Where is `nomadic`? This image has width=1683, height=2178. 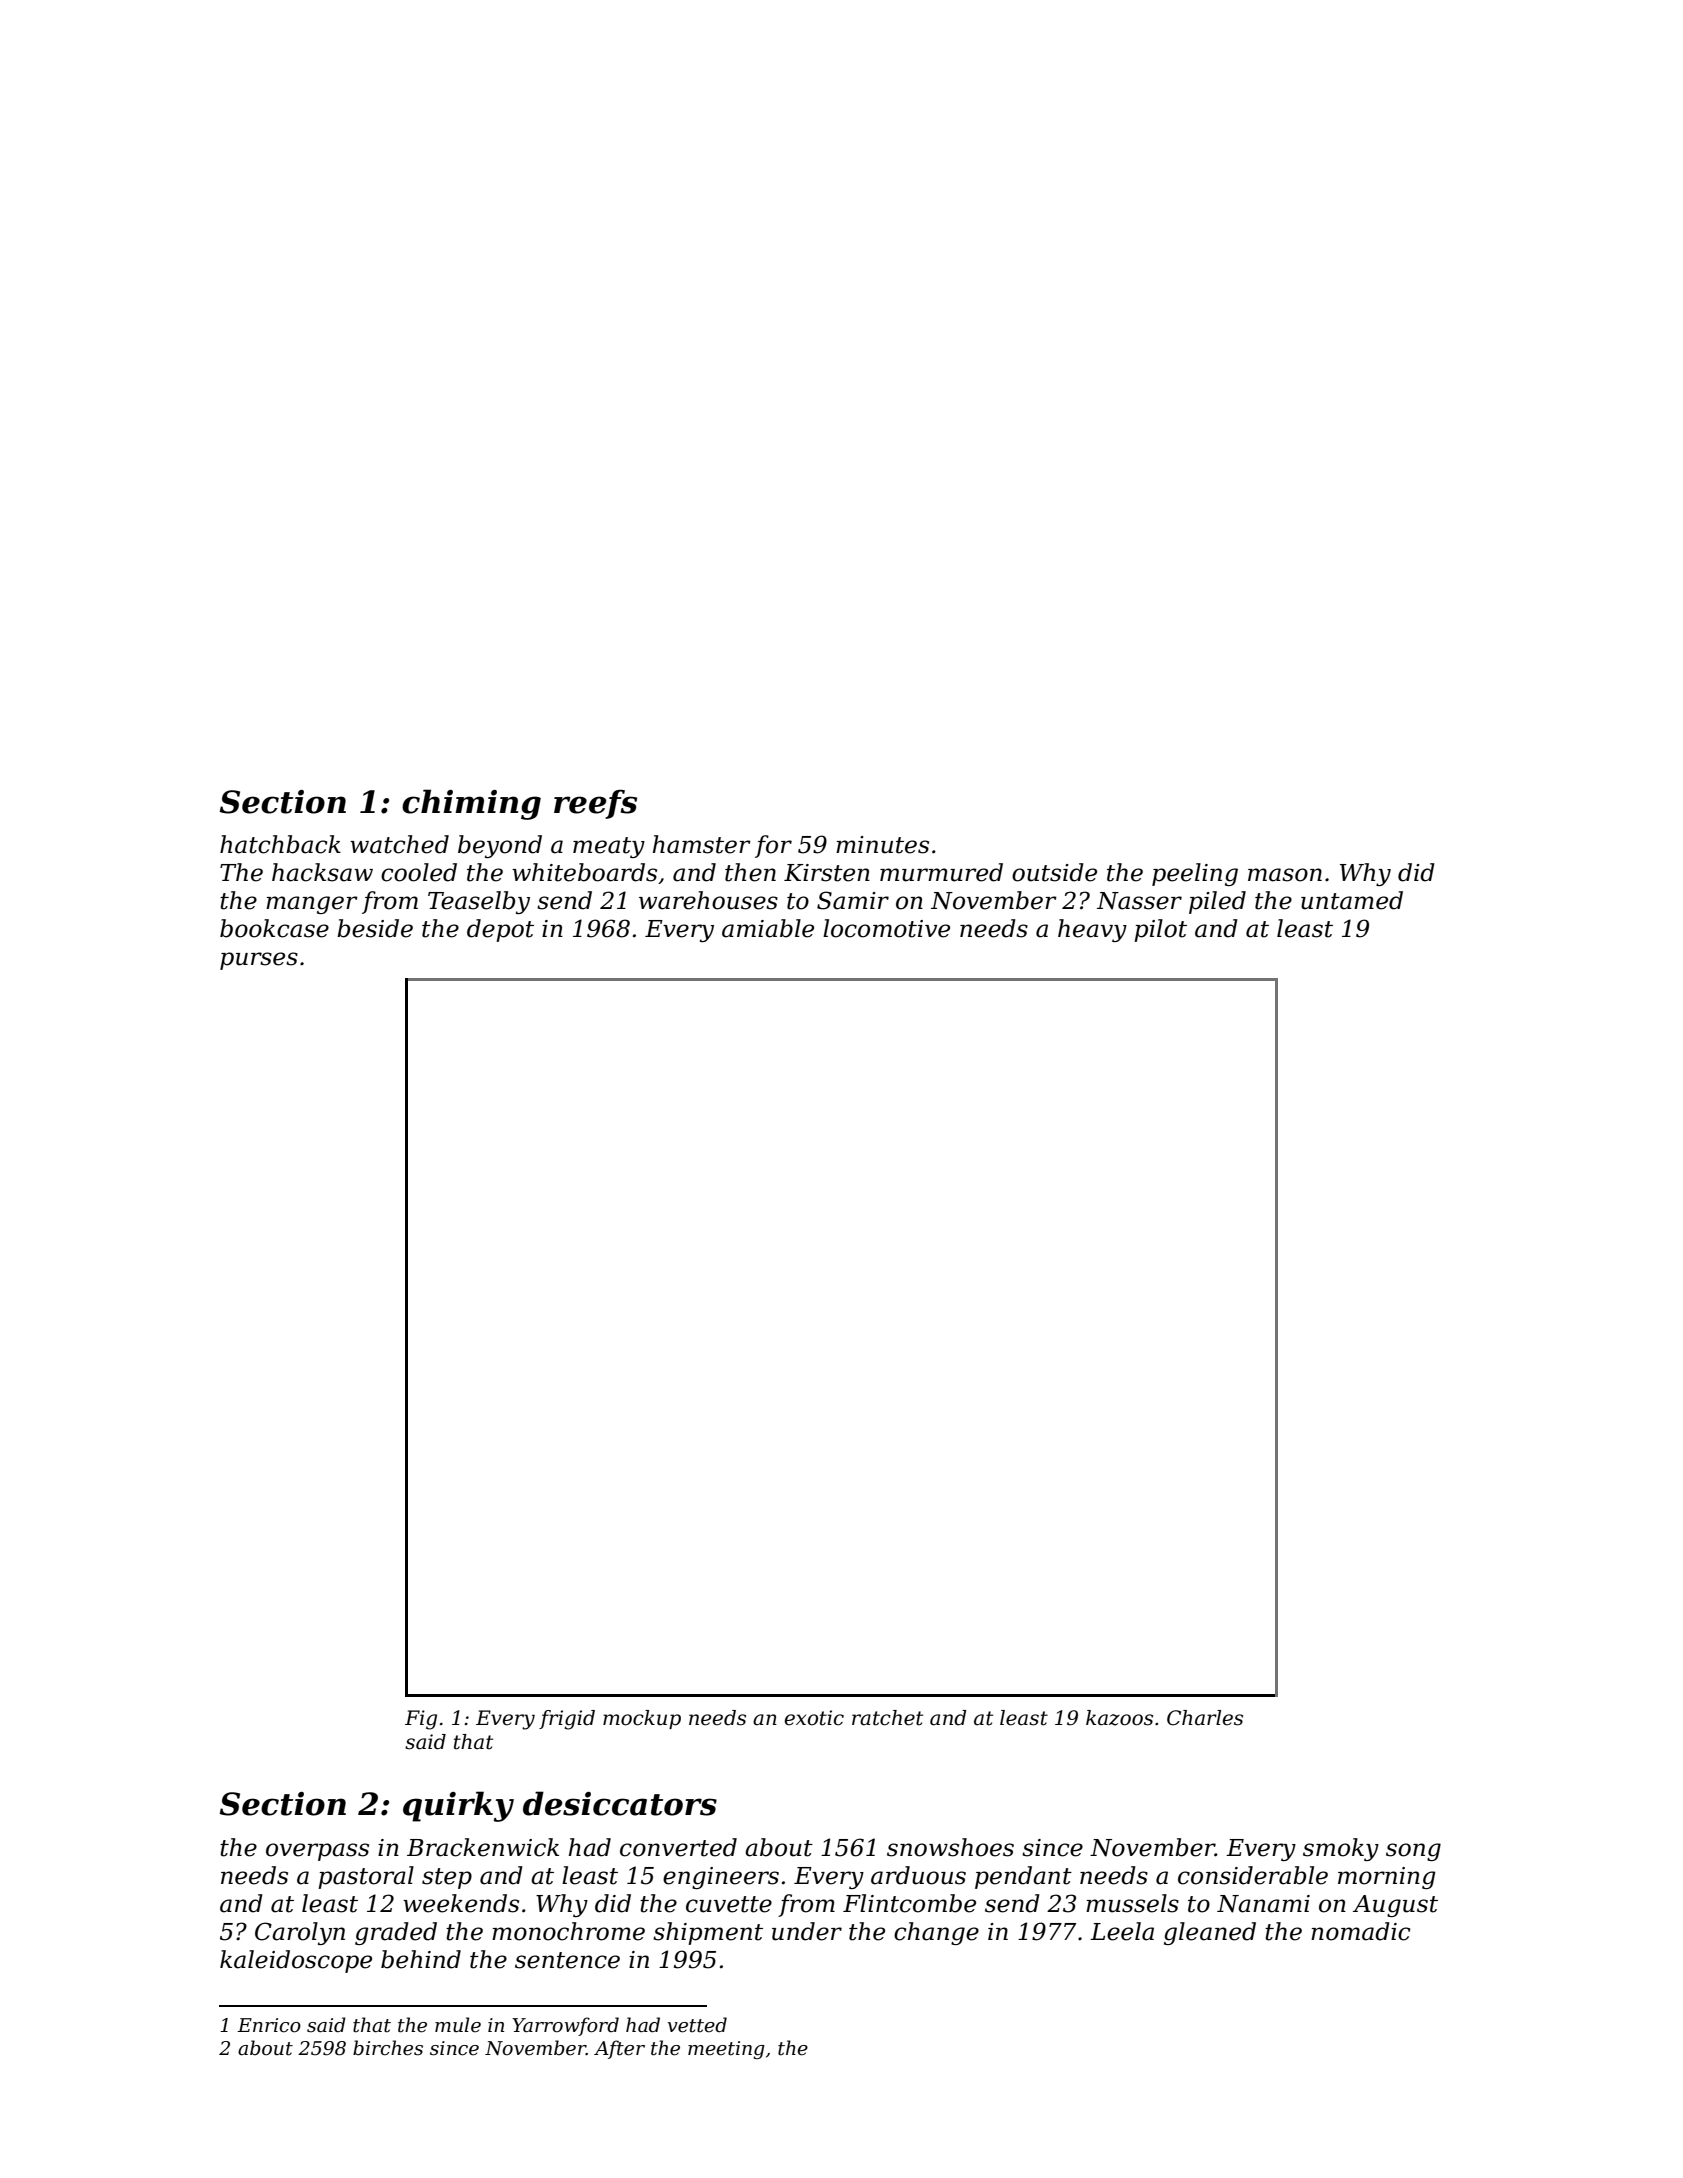 nomadic is located at coordinates (1360, 1931).
